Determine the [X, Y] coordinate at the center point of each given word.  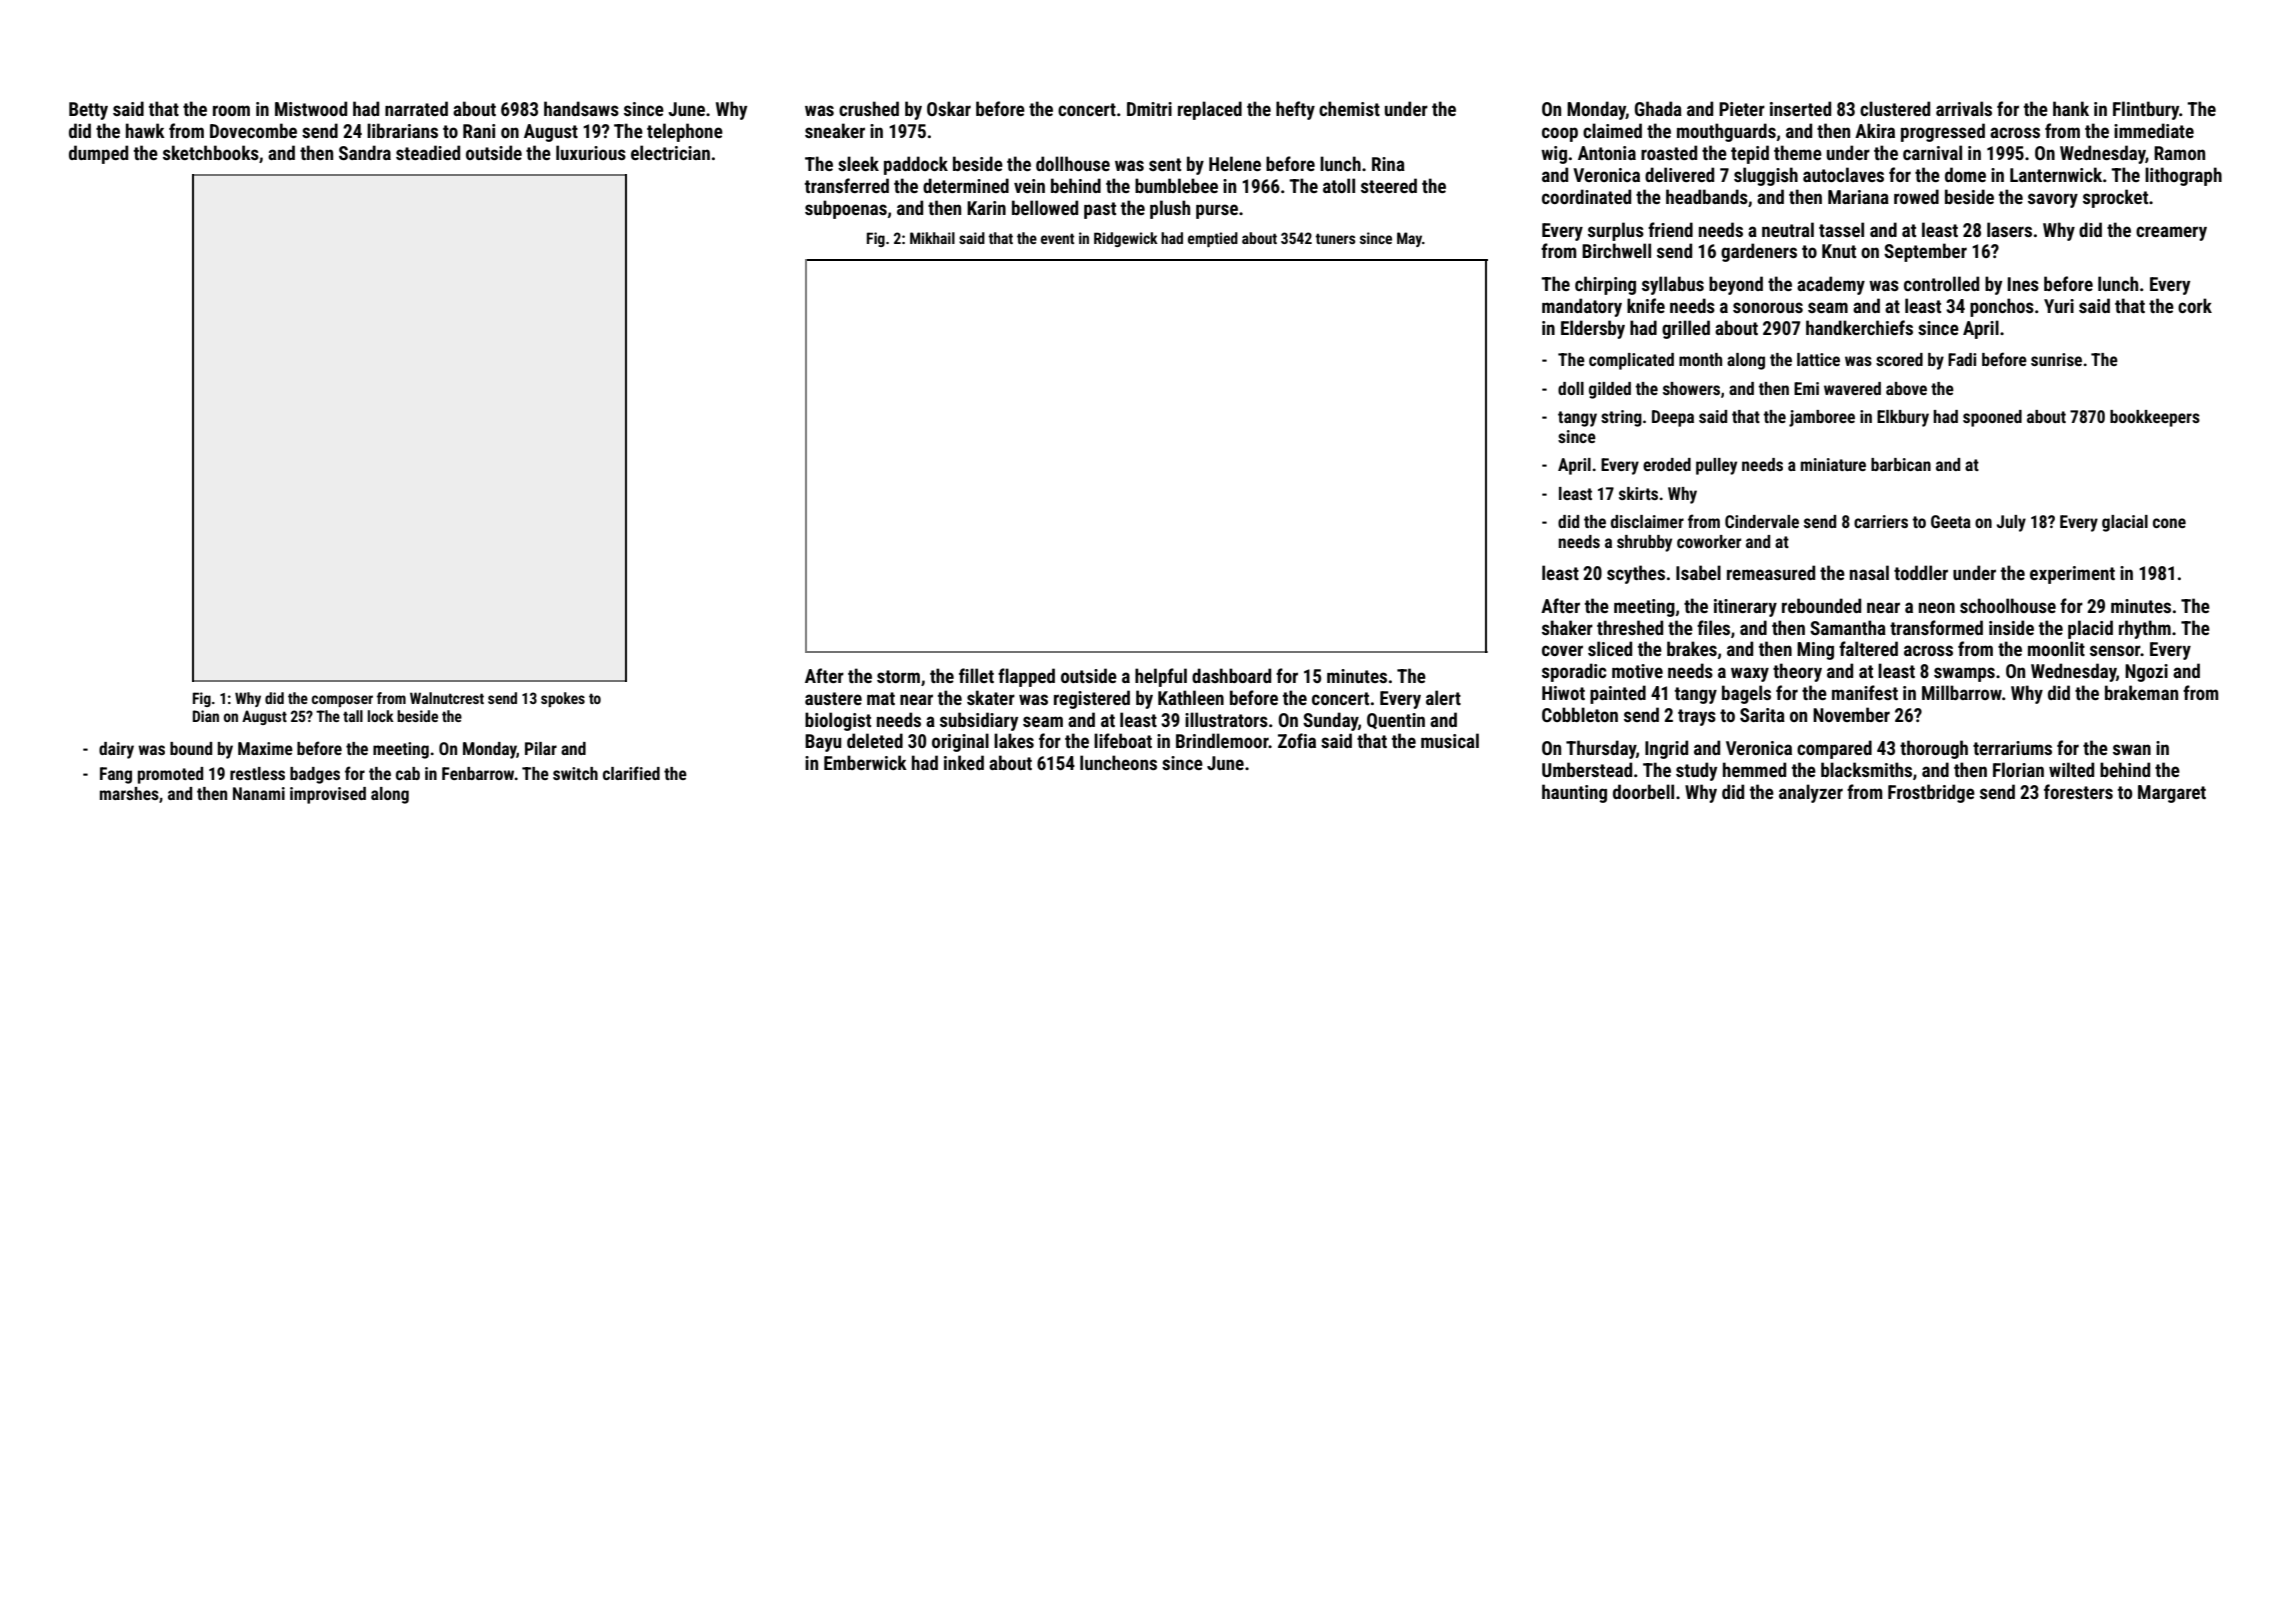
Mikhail [932, 238]
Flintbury [2146, 110]
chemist [1349, 108]
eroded [1667, 464]
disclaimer [1647, 521]
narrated [416, 108]
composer [342, 701]
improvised [328, 795]
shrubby [1644, 543]
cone [2169, 523]
